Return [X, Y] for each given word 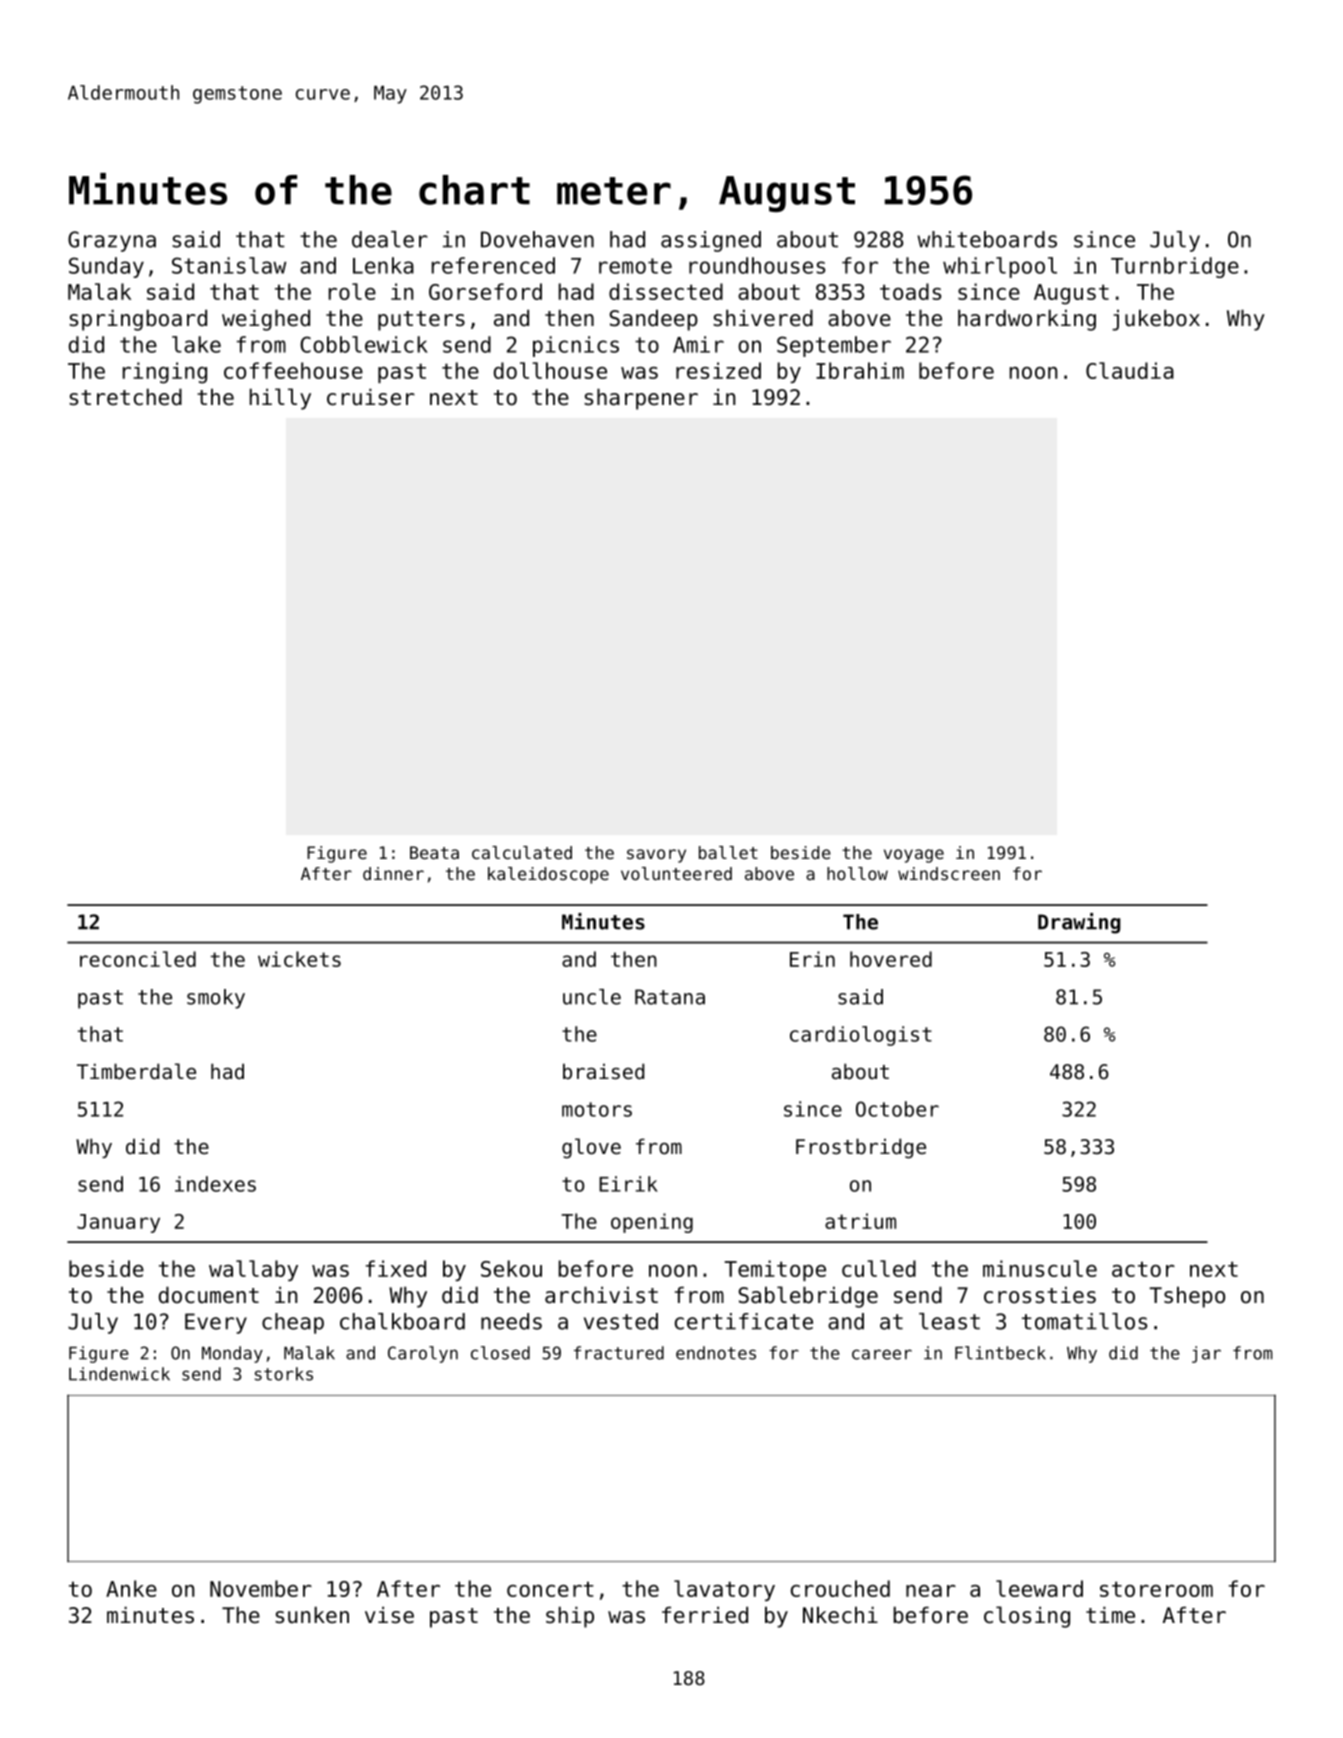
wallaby [253, 1270]
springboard [138, 320]
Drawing [1079, 923]
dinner [393, 873]
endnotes [716, 1353]
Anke [131, 1588]
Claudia [1130, 370]
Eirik [628, 1184]
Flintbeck [1000, 1353]
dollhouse [550, 370]
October [897, 1109]
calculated [522, 852]
